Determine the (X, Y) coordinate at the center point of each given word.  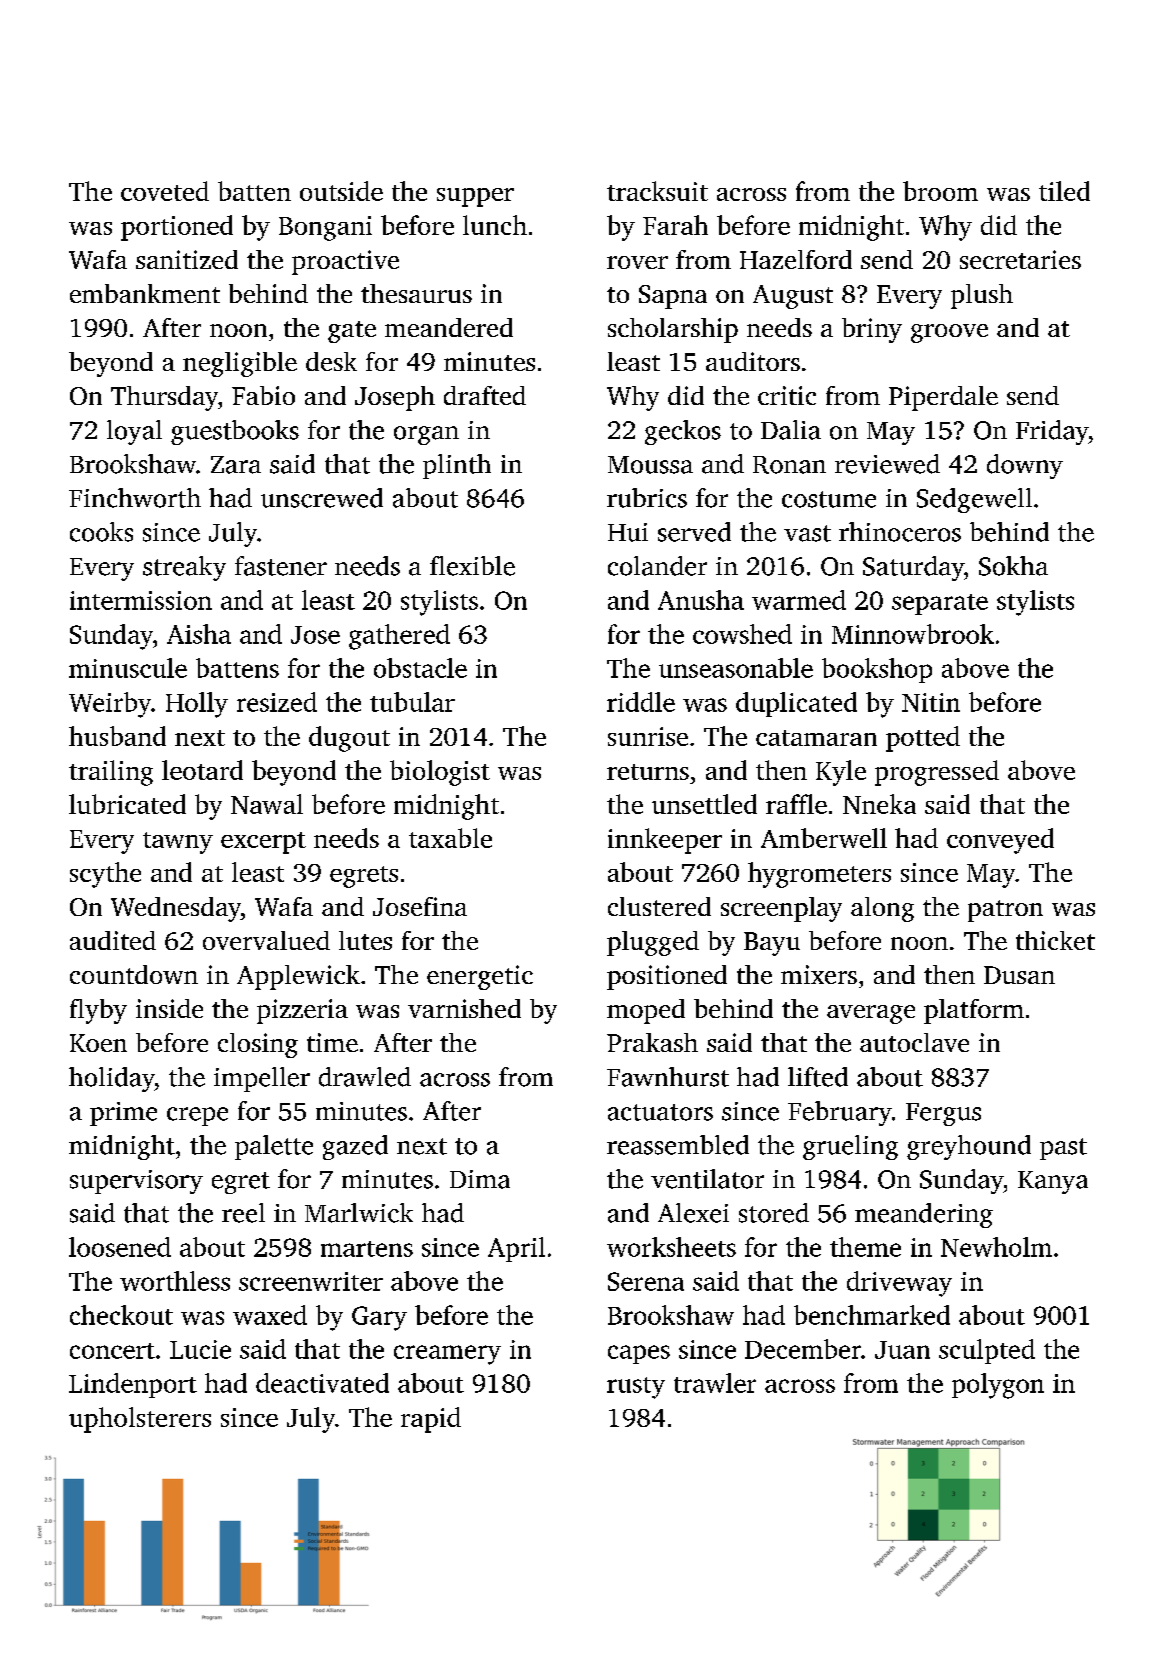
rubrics (647, 498)
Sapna (673, 297)
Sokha (1013, 566)
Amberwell (824, 838)
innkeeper (665, 841)
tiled (1064, 191)
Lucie (200, 1349)
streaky (184, 568)
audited (113, 940)
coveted (165, 191)
